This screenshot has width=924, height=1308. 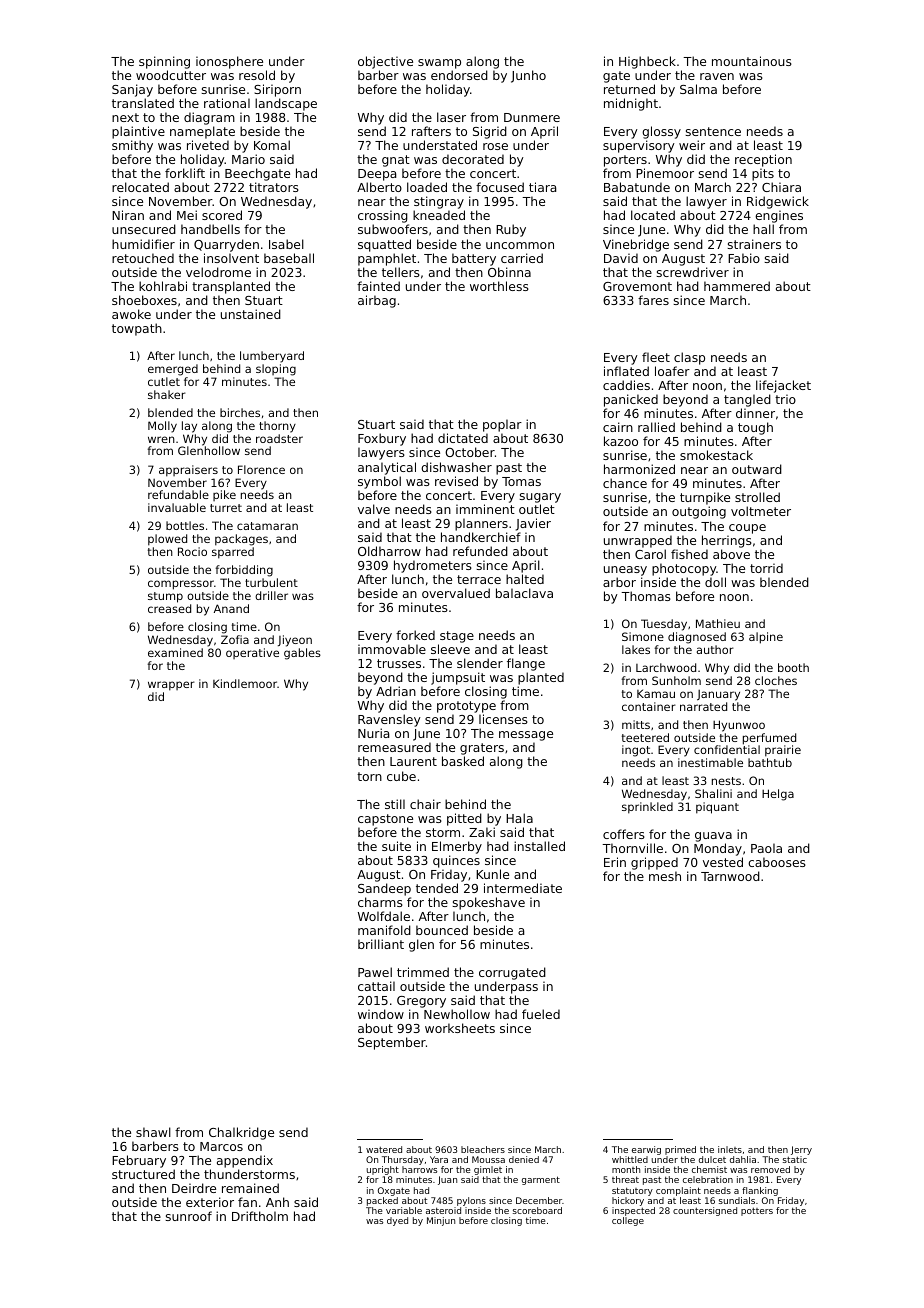 I want to click on planners, so click(x=481, y=524).
